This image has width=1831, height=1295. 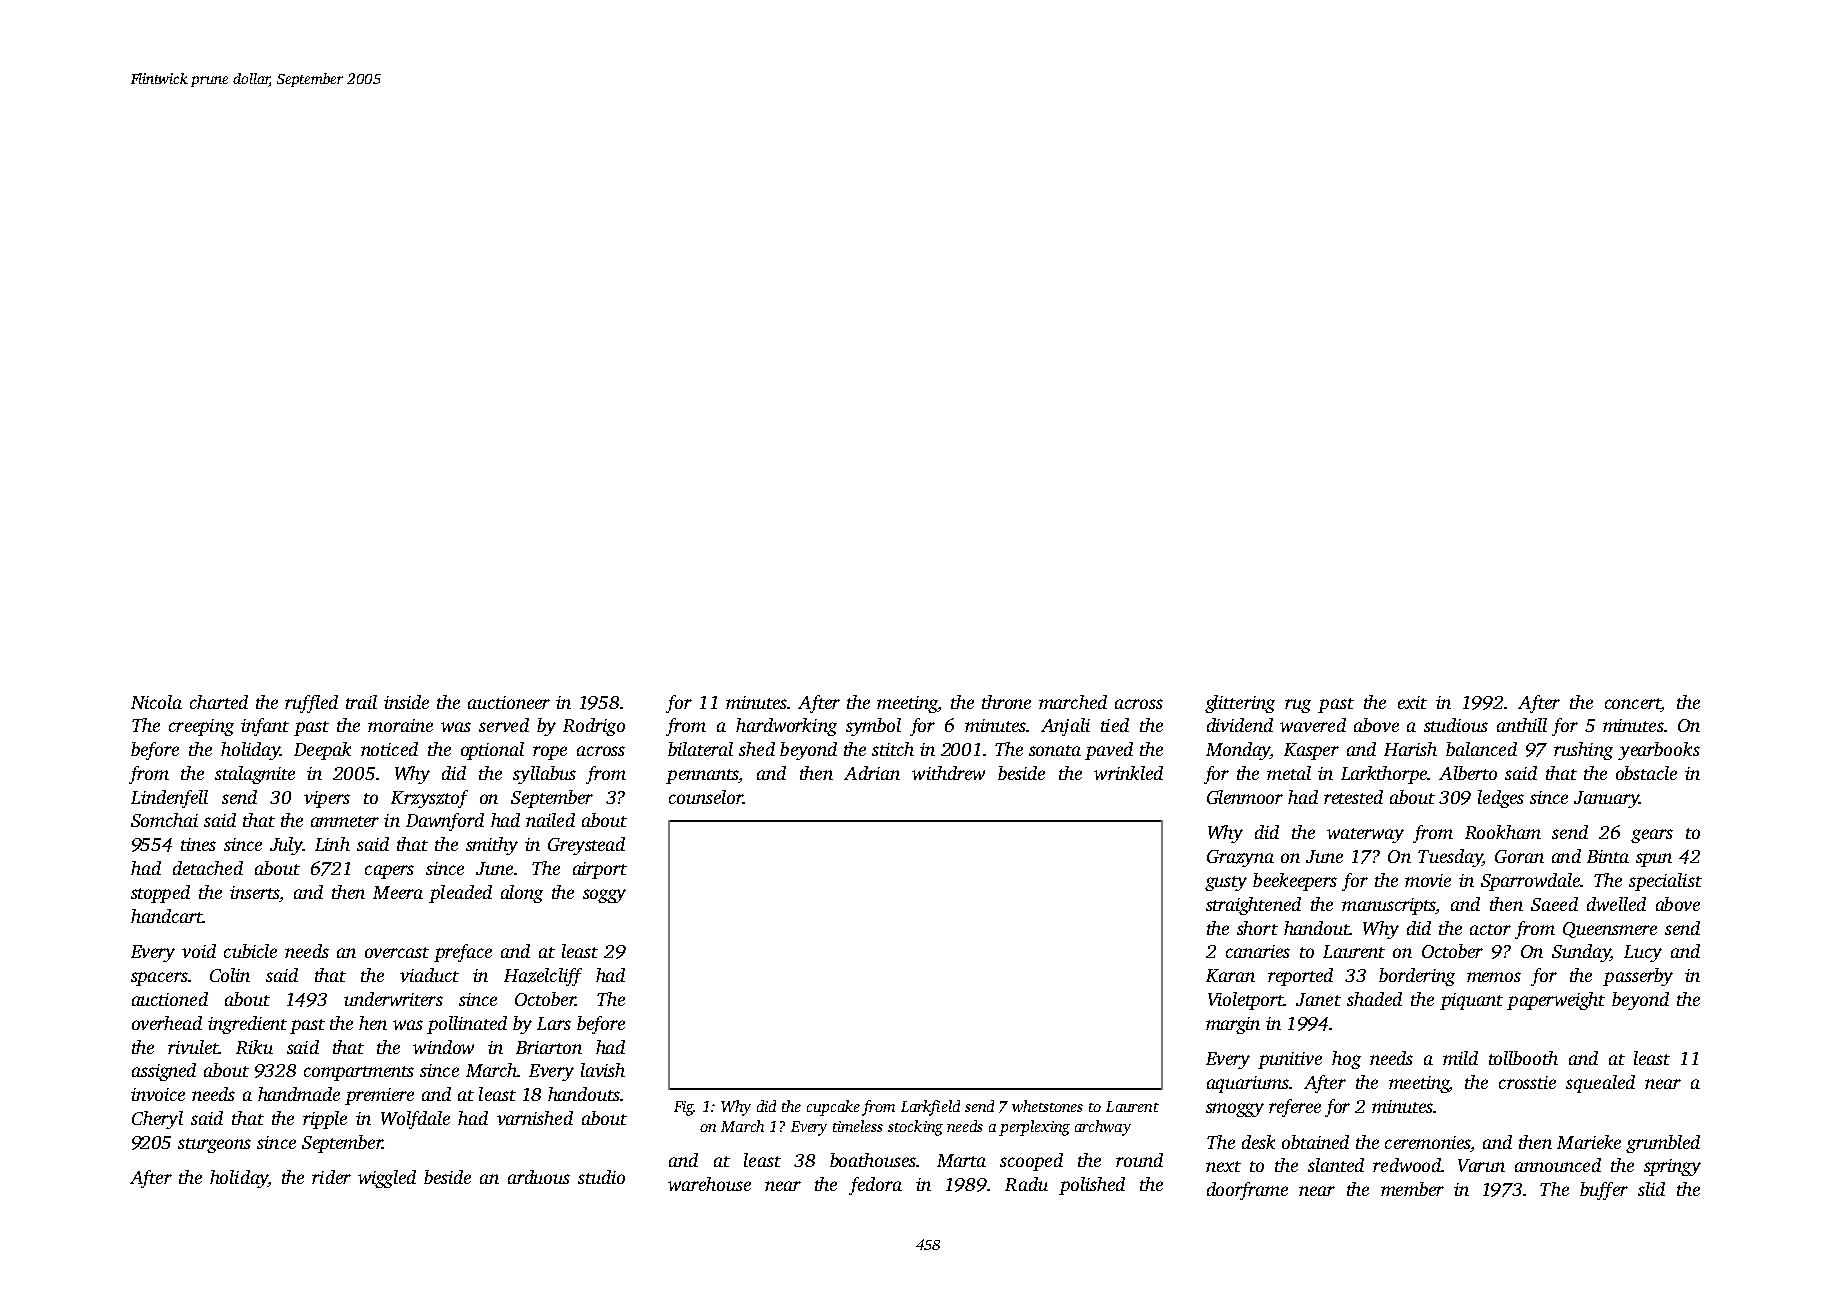 I want to click on preface, so click(x=463, y=953).
